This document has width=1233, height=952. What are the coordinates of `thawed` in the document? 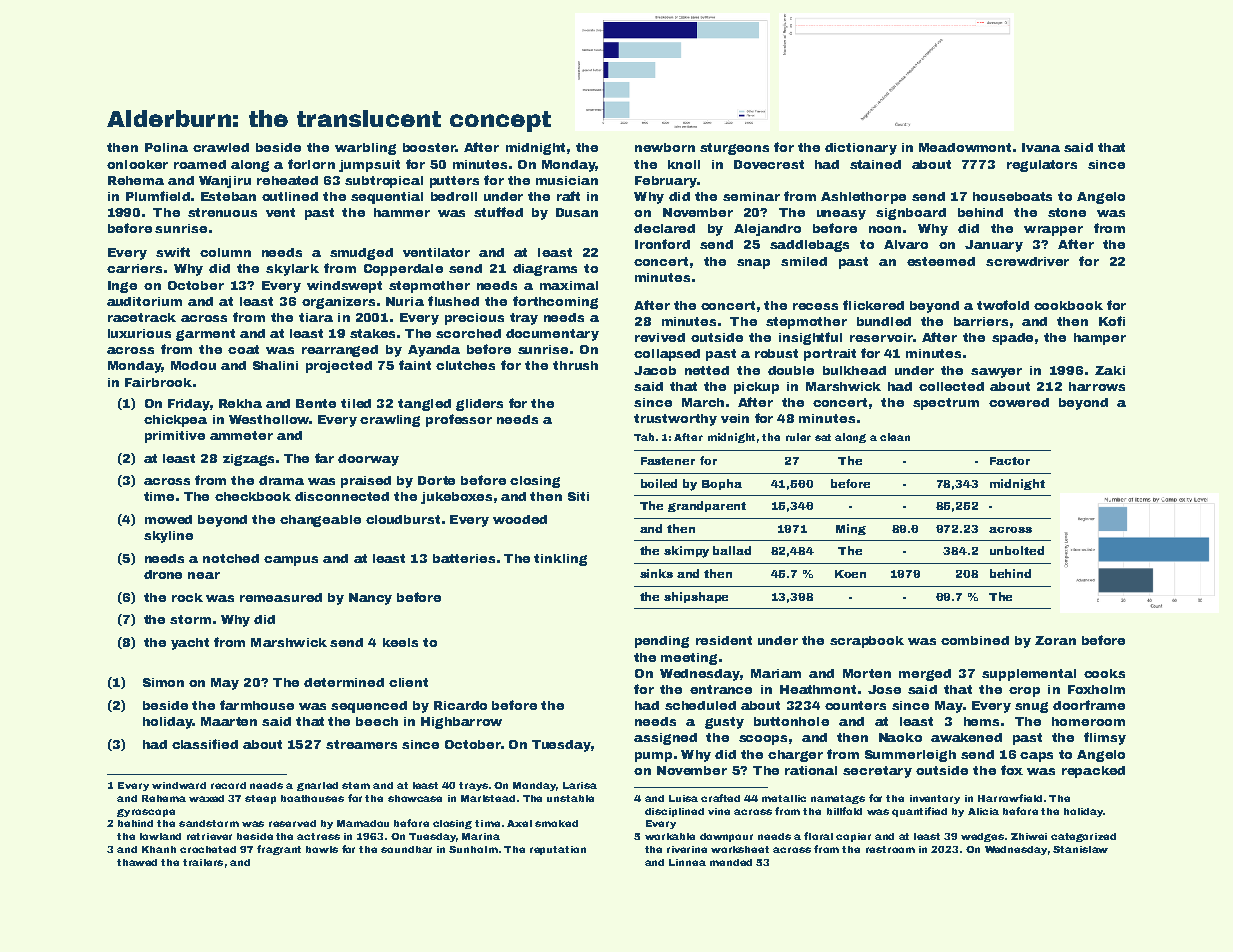 It's located at (137, 862).
